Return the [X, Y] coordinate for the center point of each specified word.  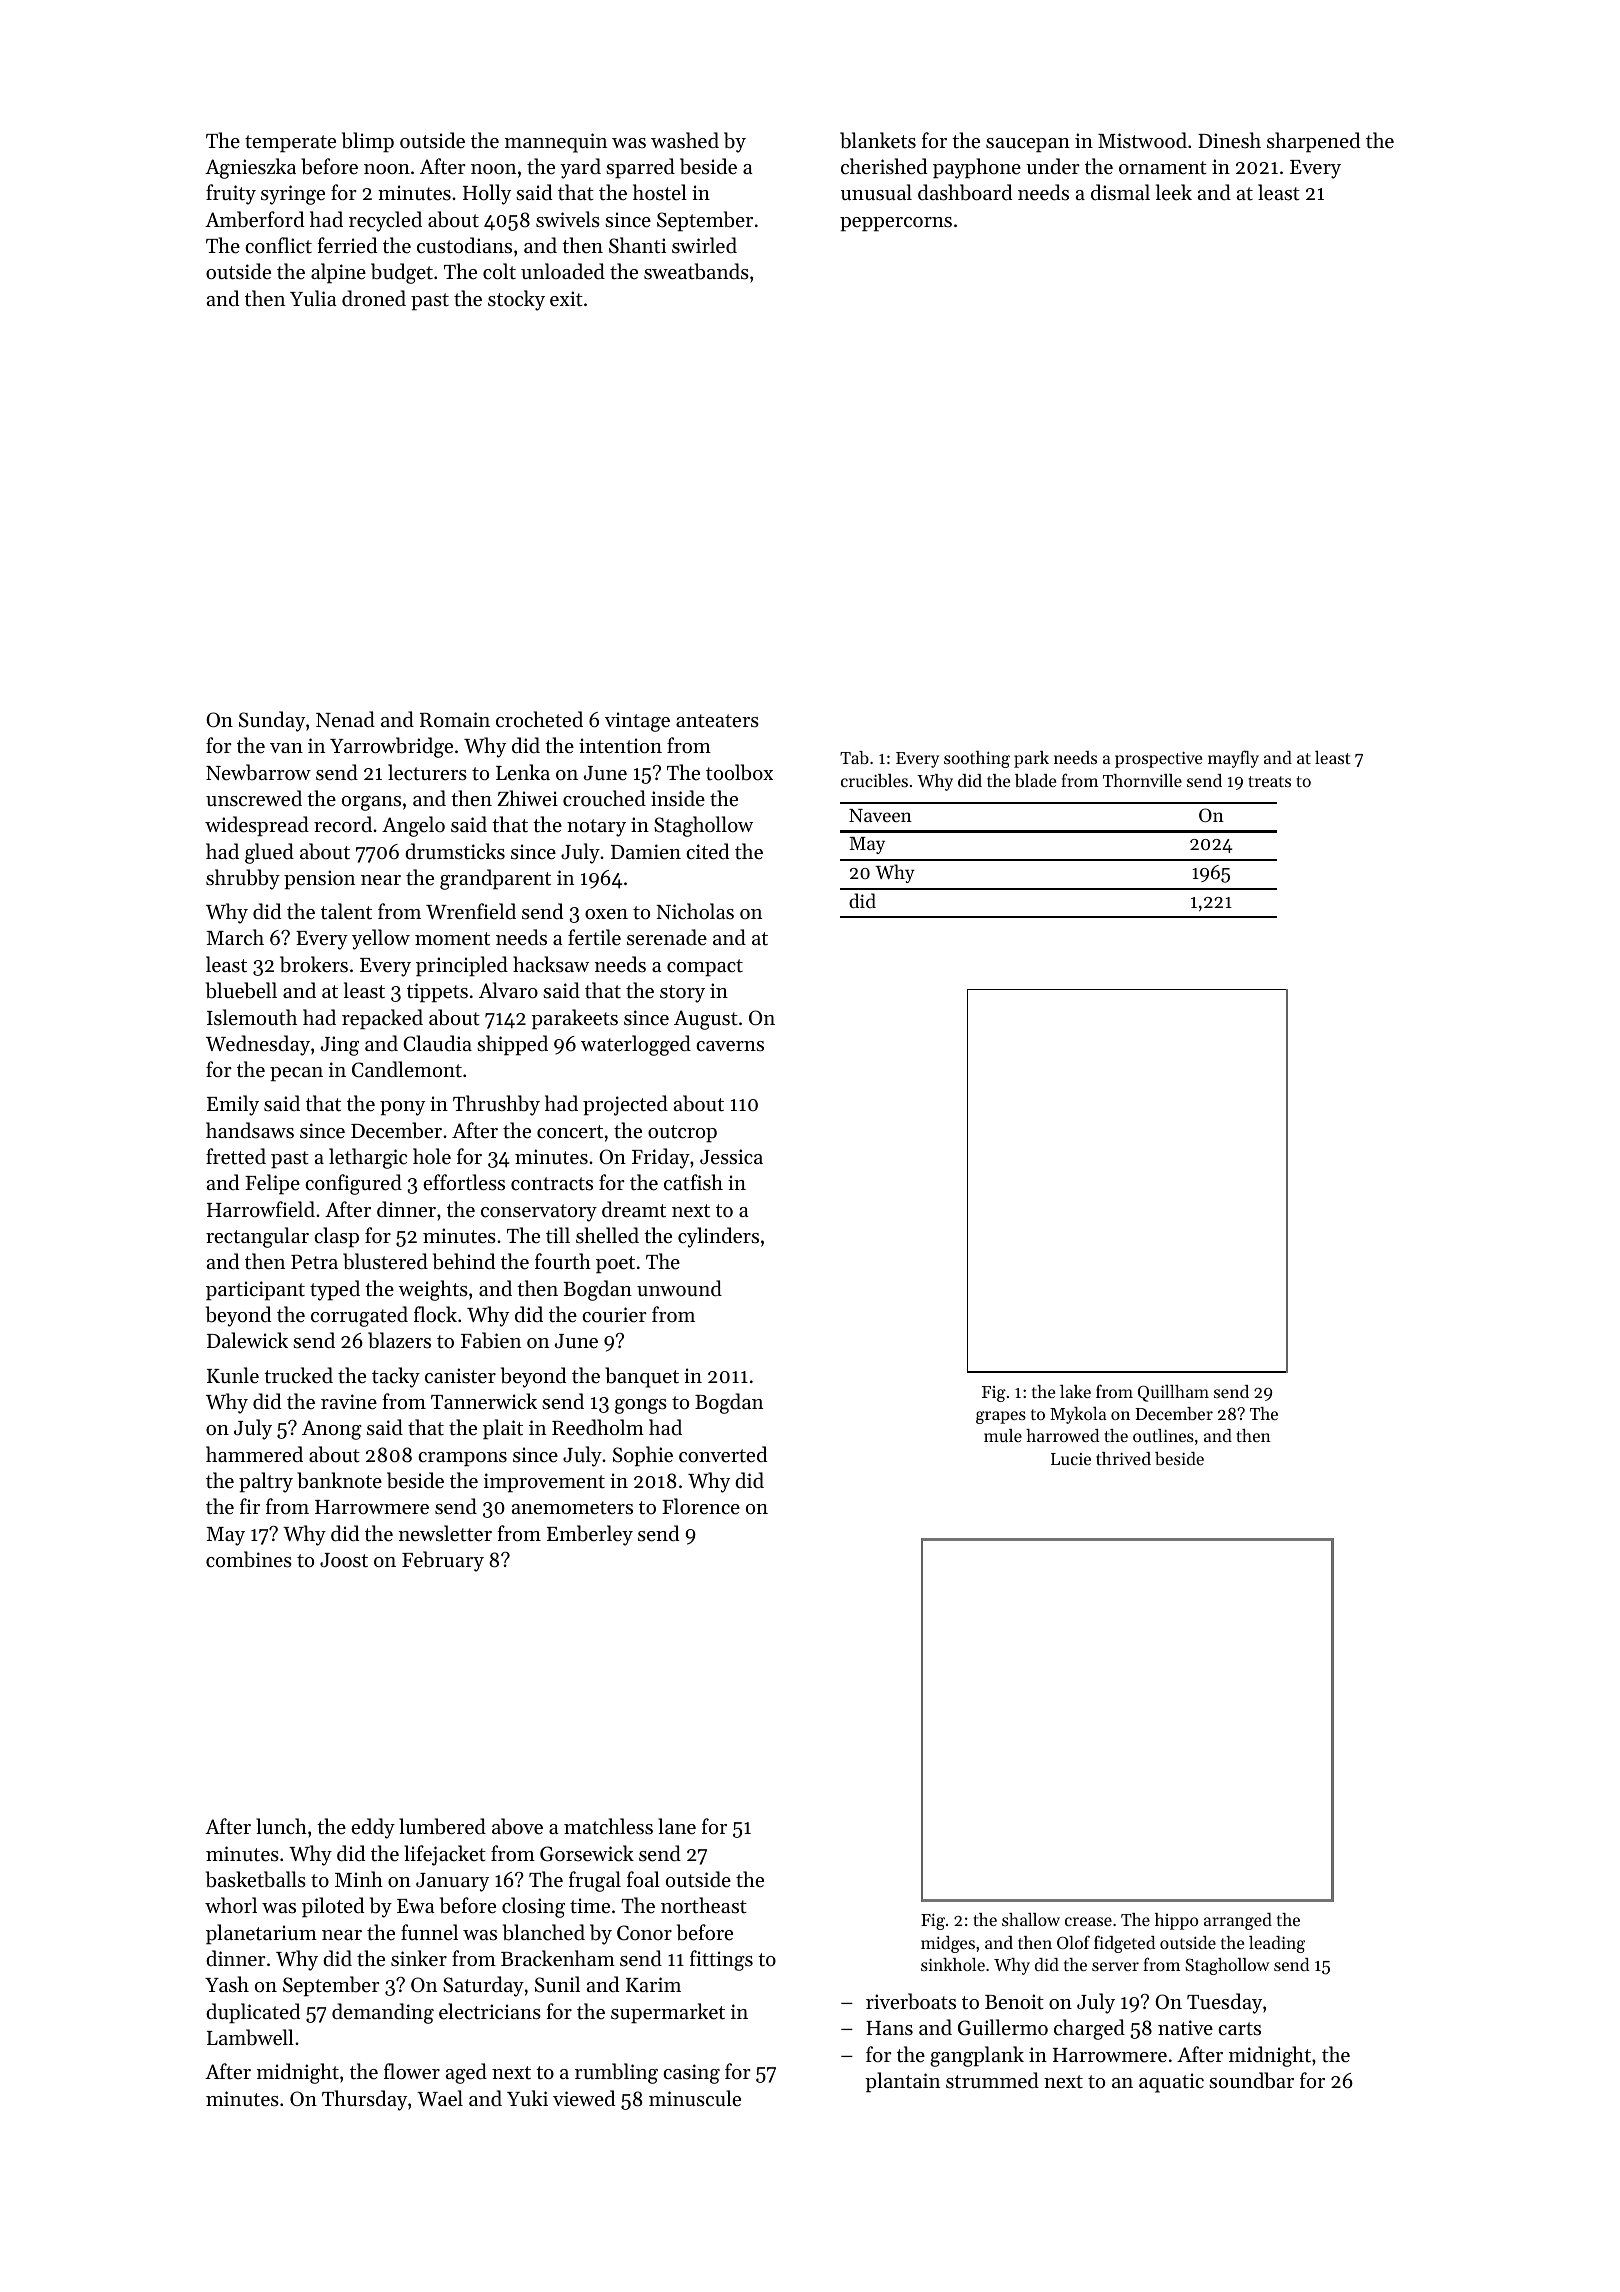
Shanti [637, 245]
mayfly [1233, 759]
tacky [396, 1377]
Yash [227, 1984]
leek [1174, 192]
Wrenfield [471, 911]
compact [705, 968]
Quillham [1173, 1393]
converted [723, 1454]
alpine [338, 273]
